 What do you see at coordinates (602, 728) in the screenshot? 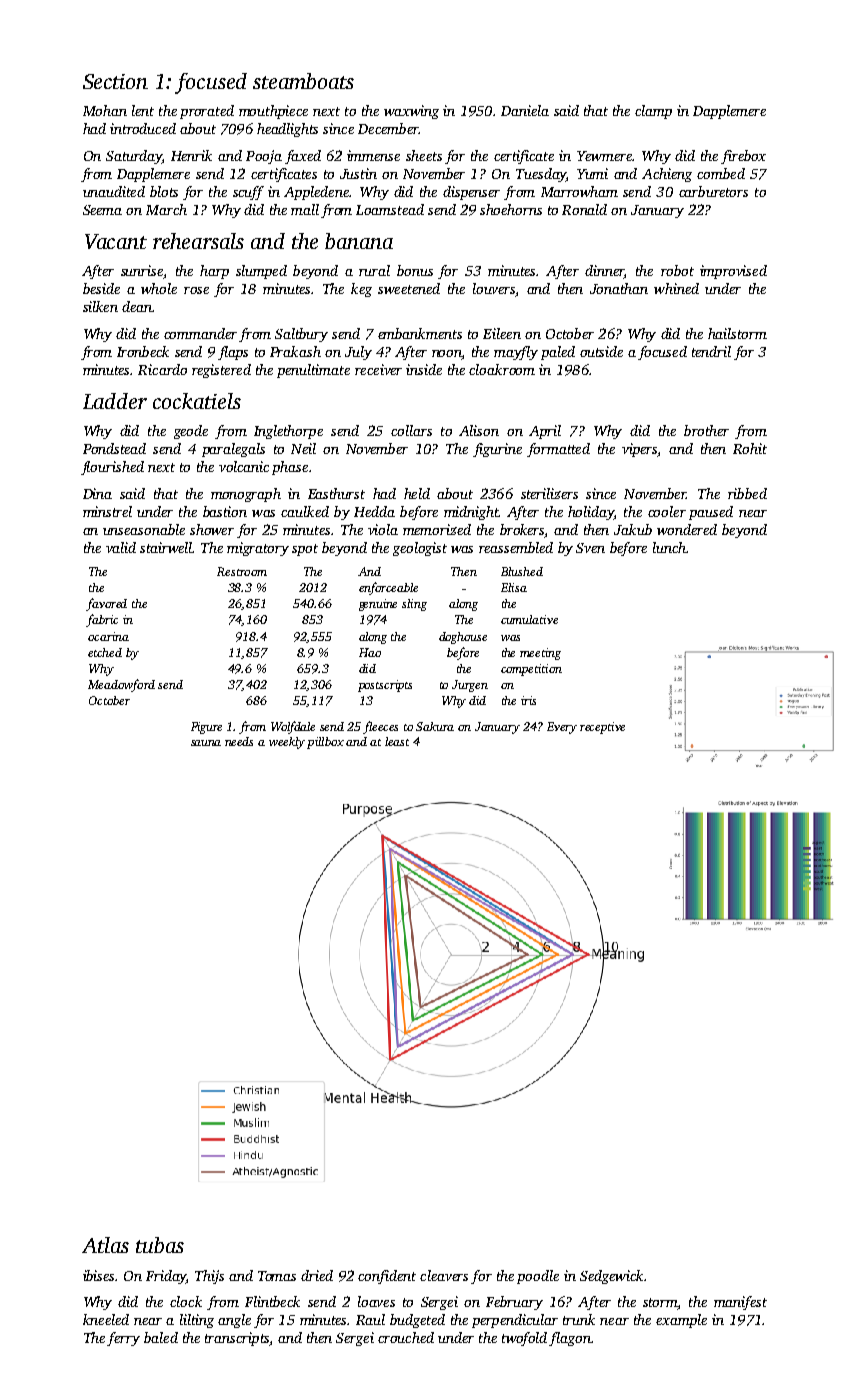
I see `receptive` at bounding box center [602, 728].
